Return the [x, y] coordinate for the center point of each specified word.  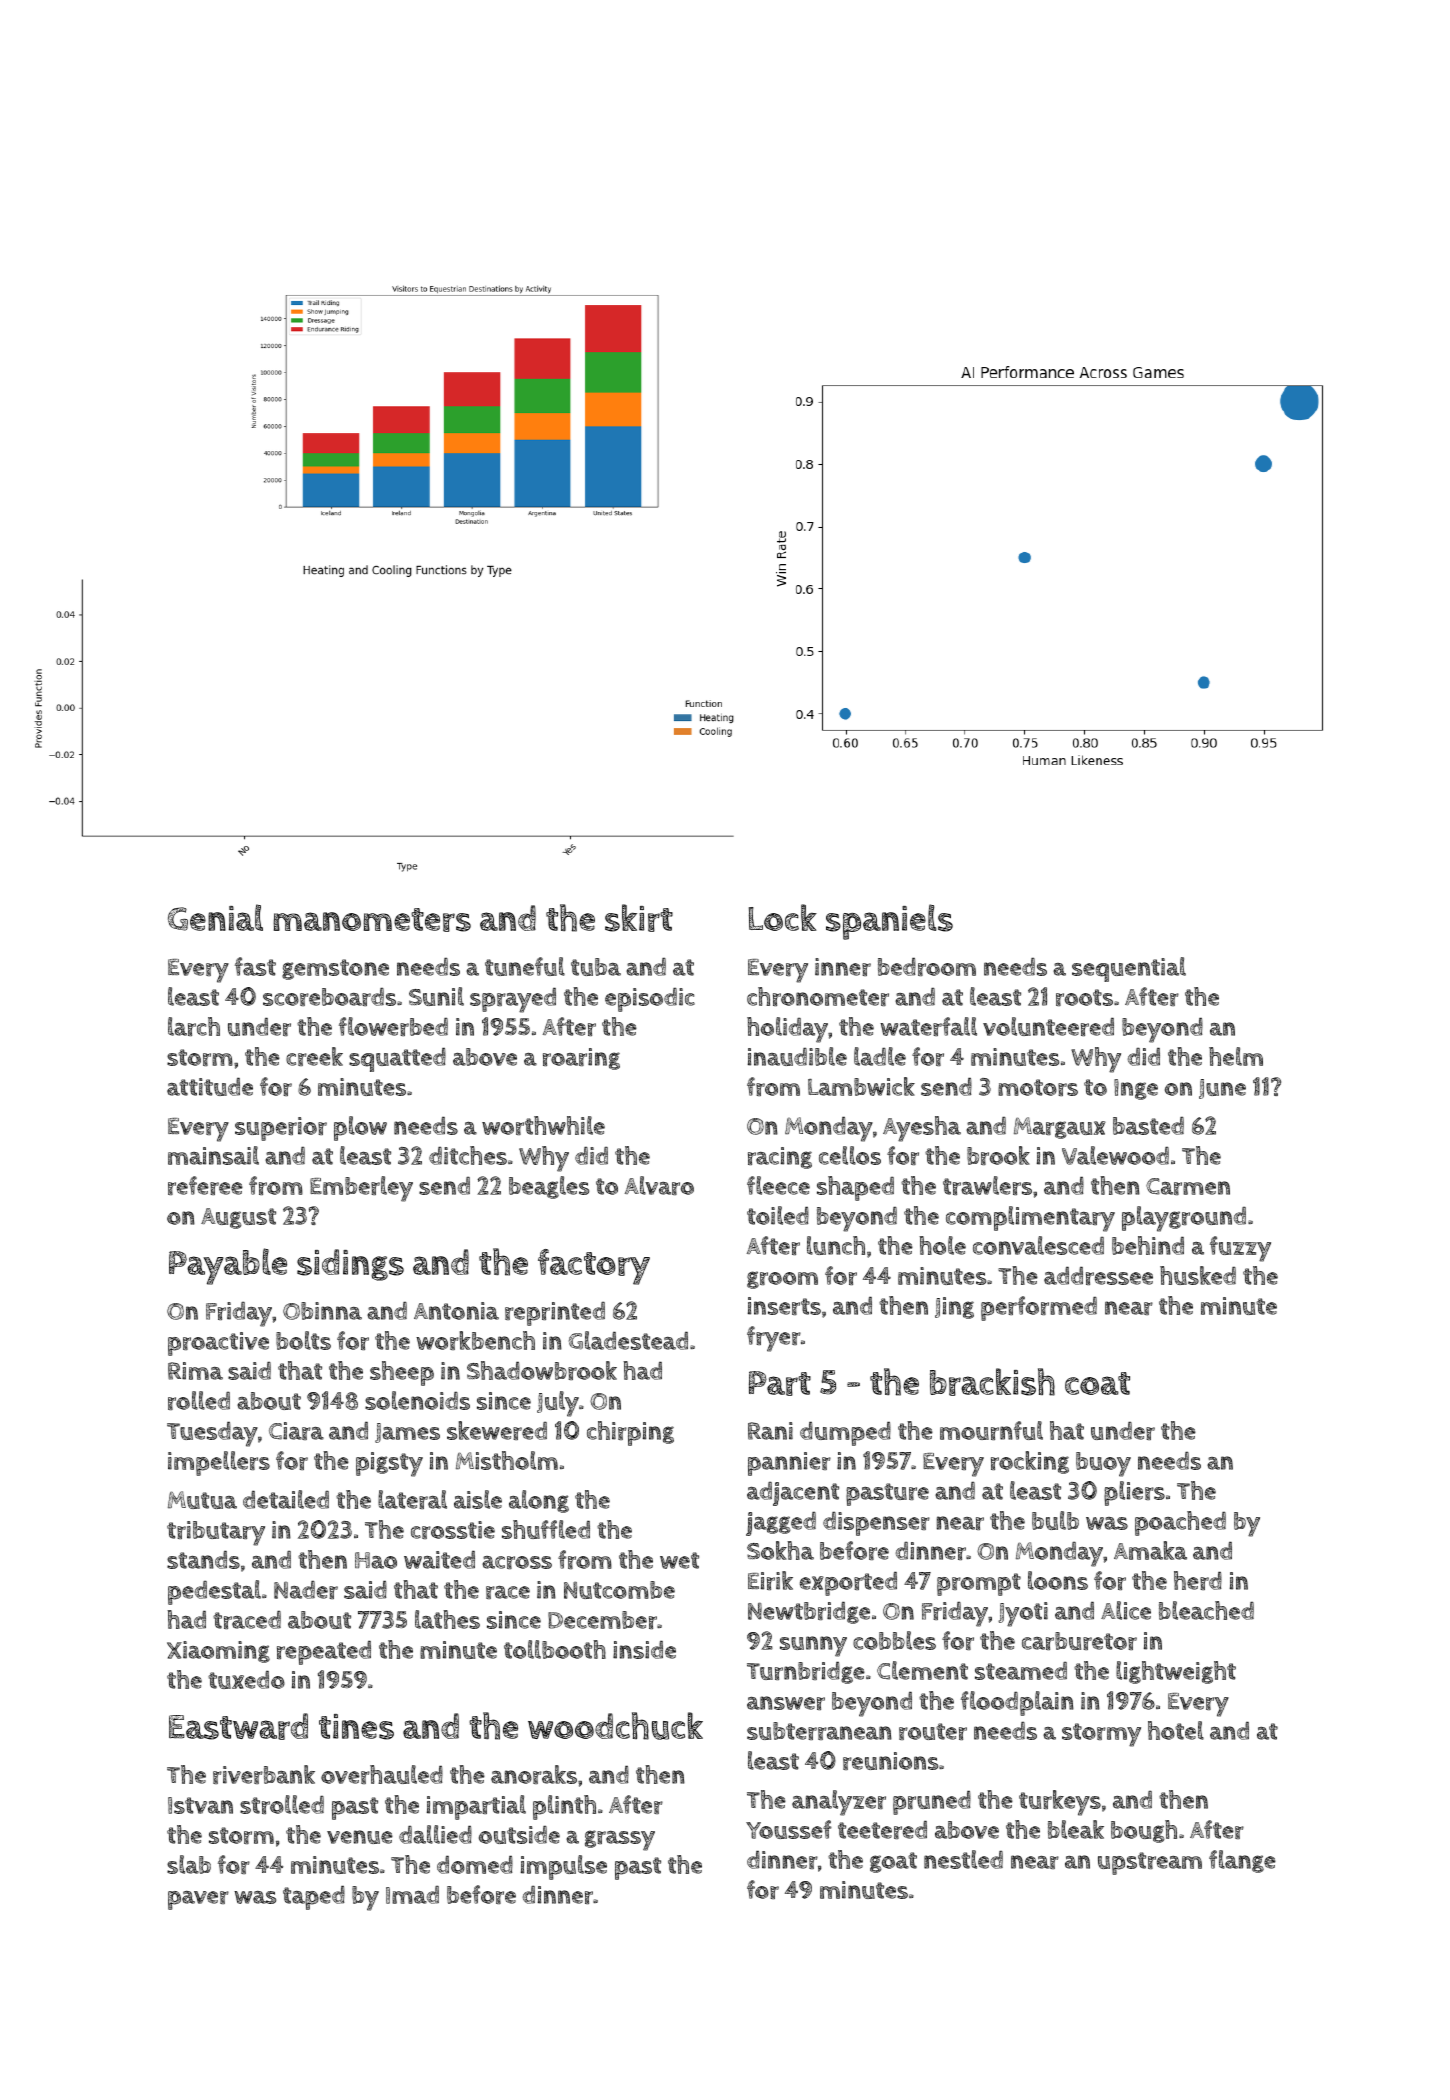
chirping [630, 1433]
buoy [1103, 1464]
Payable [228, 1266]
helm [1236, 1056]
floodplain [1017, 1703]
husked [1198, 1275]
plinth [564, 1807]
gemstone [335, 969]
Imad [412, 1895]
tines [356, 1727]
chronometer [818, 996]
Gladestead [628, 1340]
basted [1148, 1126]
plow [360, 1128]
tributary [216, 1533]
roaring [581, 1059]
